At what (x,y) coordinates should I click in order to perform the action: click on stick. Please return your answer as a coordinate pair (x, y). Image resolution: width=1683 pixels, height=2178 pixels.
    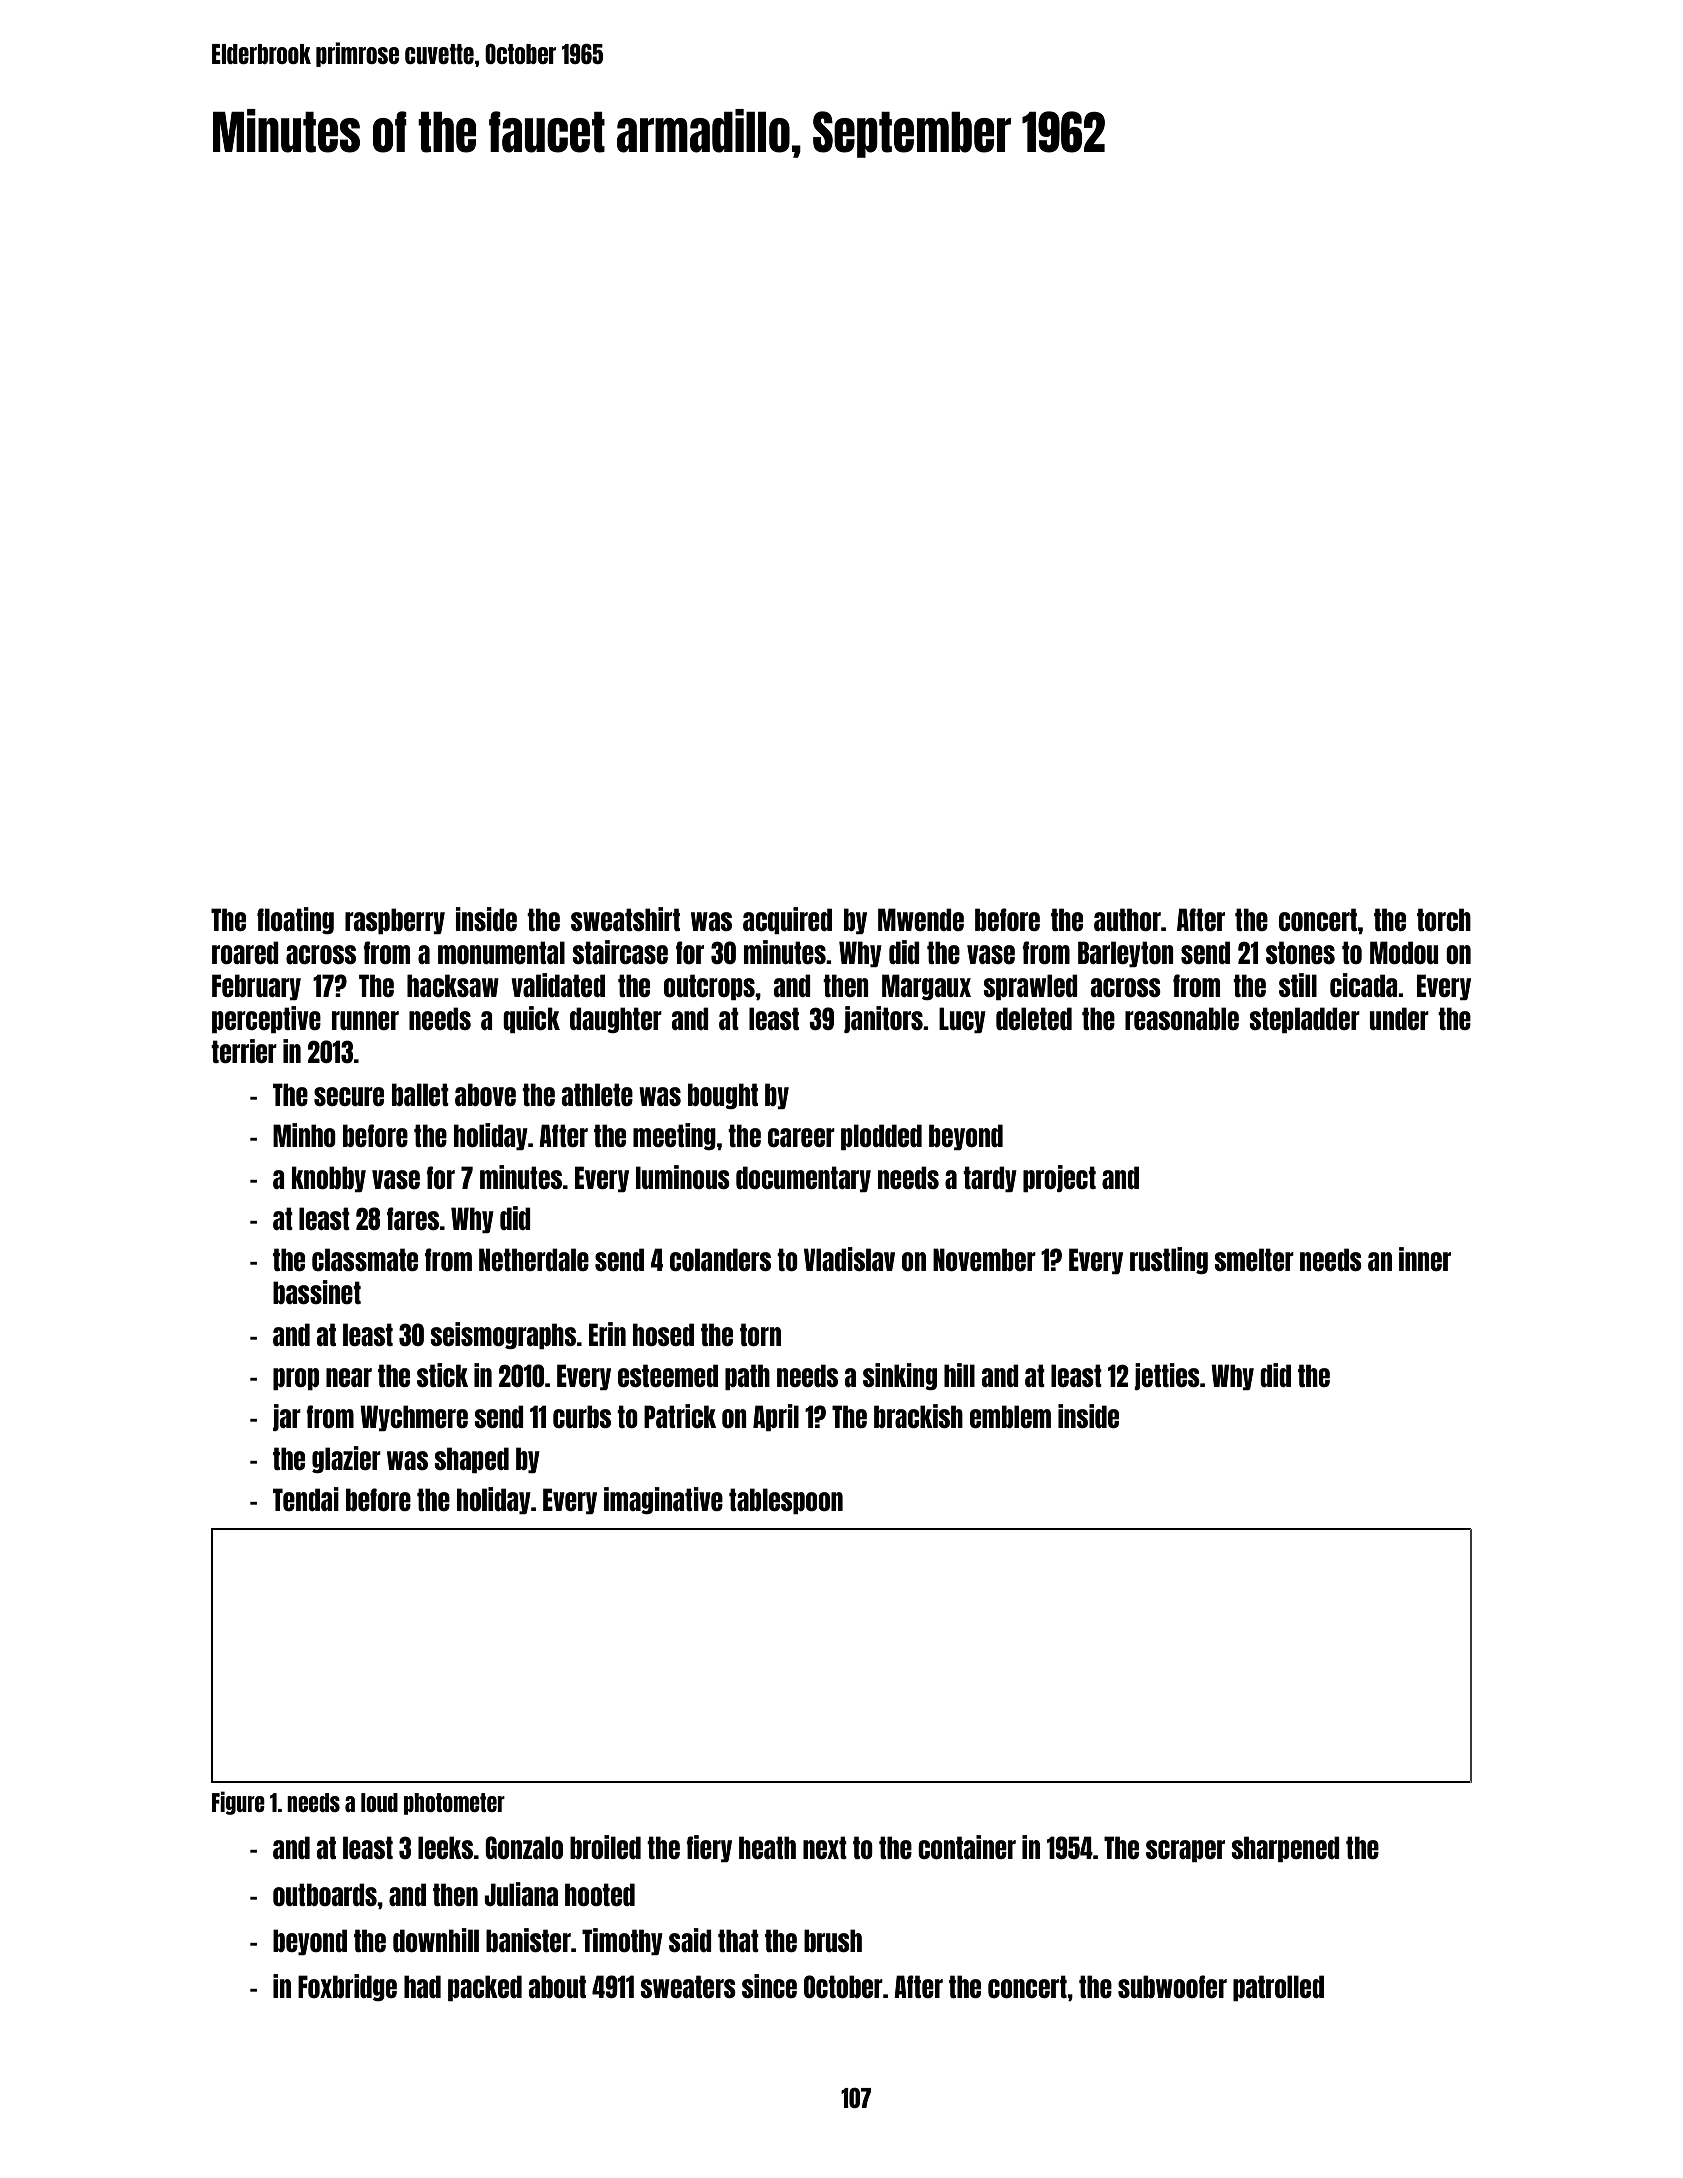
    Looking at the image, I should click on (442, 1375).
